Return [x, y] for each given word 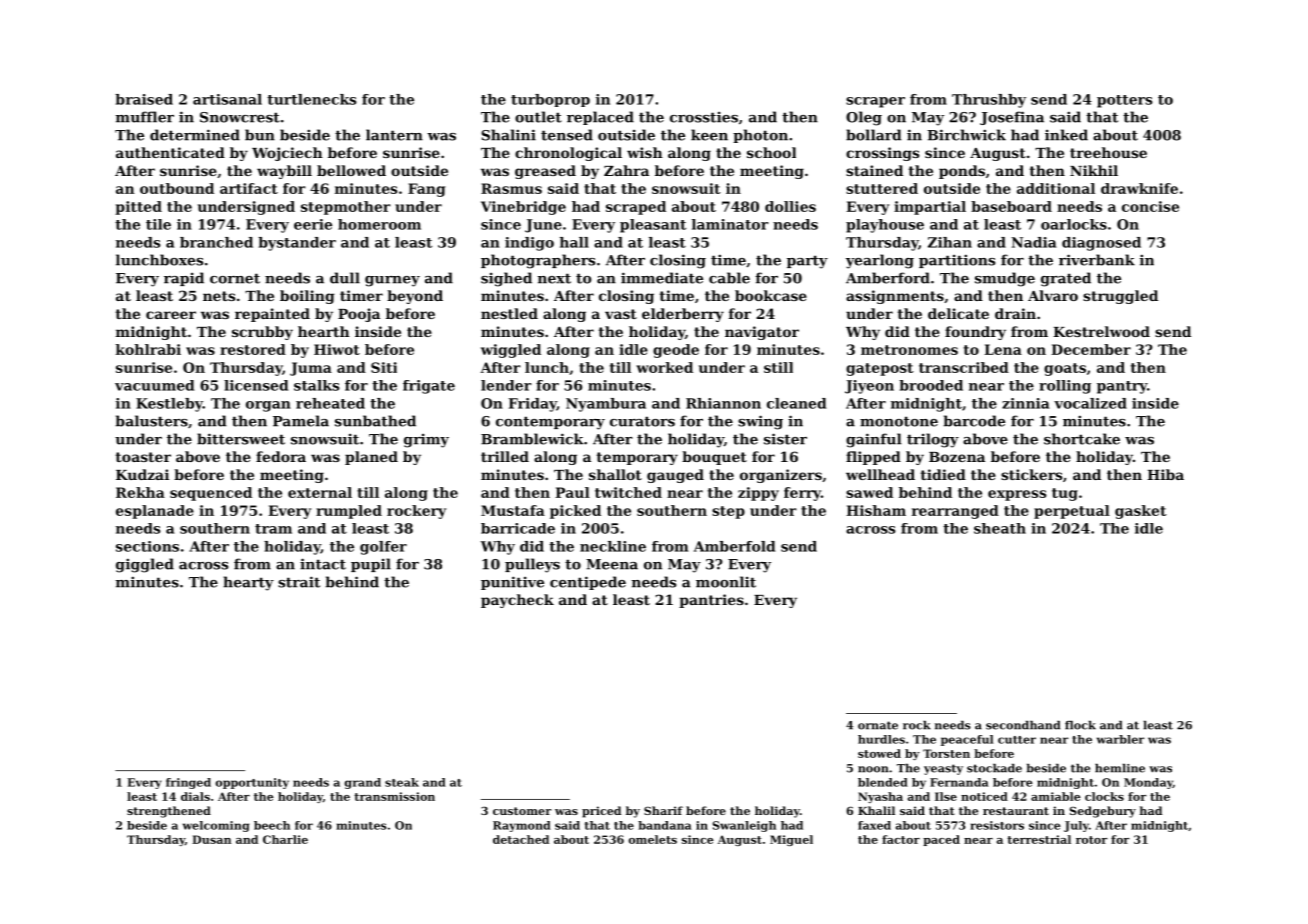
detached [521, 839]
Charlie [285, 839]
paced [941, 840]
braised [144, 99]
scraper [875, 102]
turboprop [550, 100]
